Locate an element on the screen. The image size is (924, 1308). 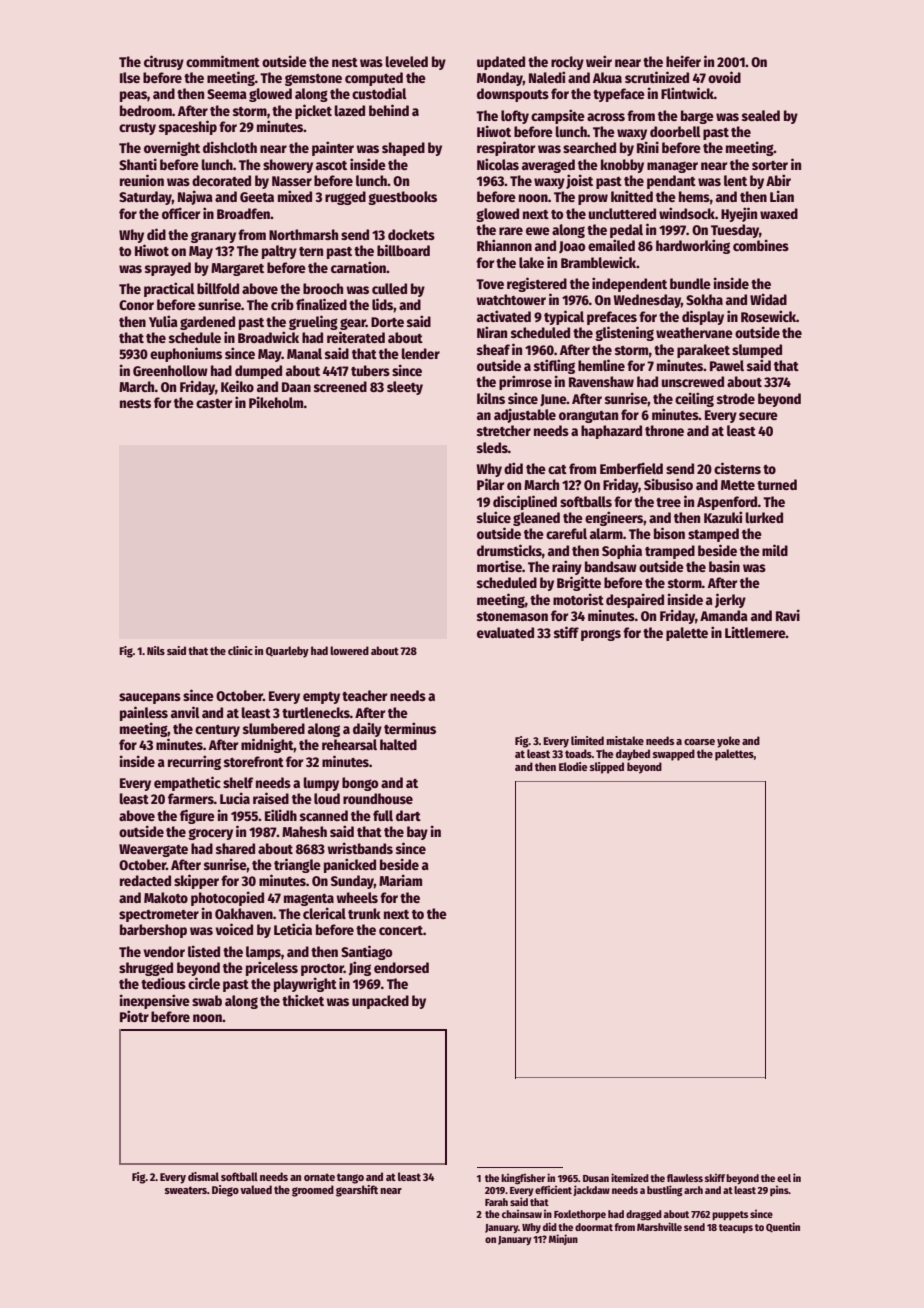
terminus is located at coordinates (410, 728).
